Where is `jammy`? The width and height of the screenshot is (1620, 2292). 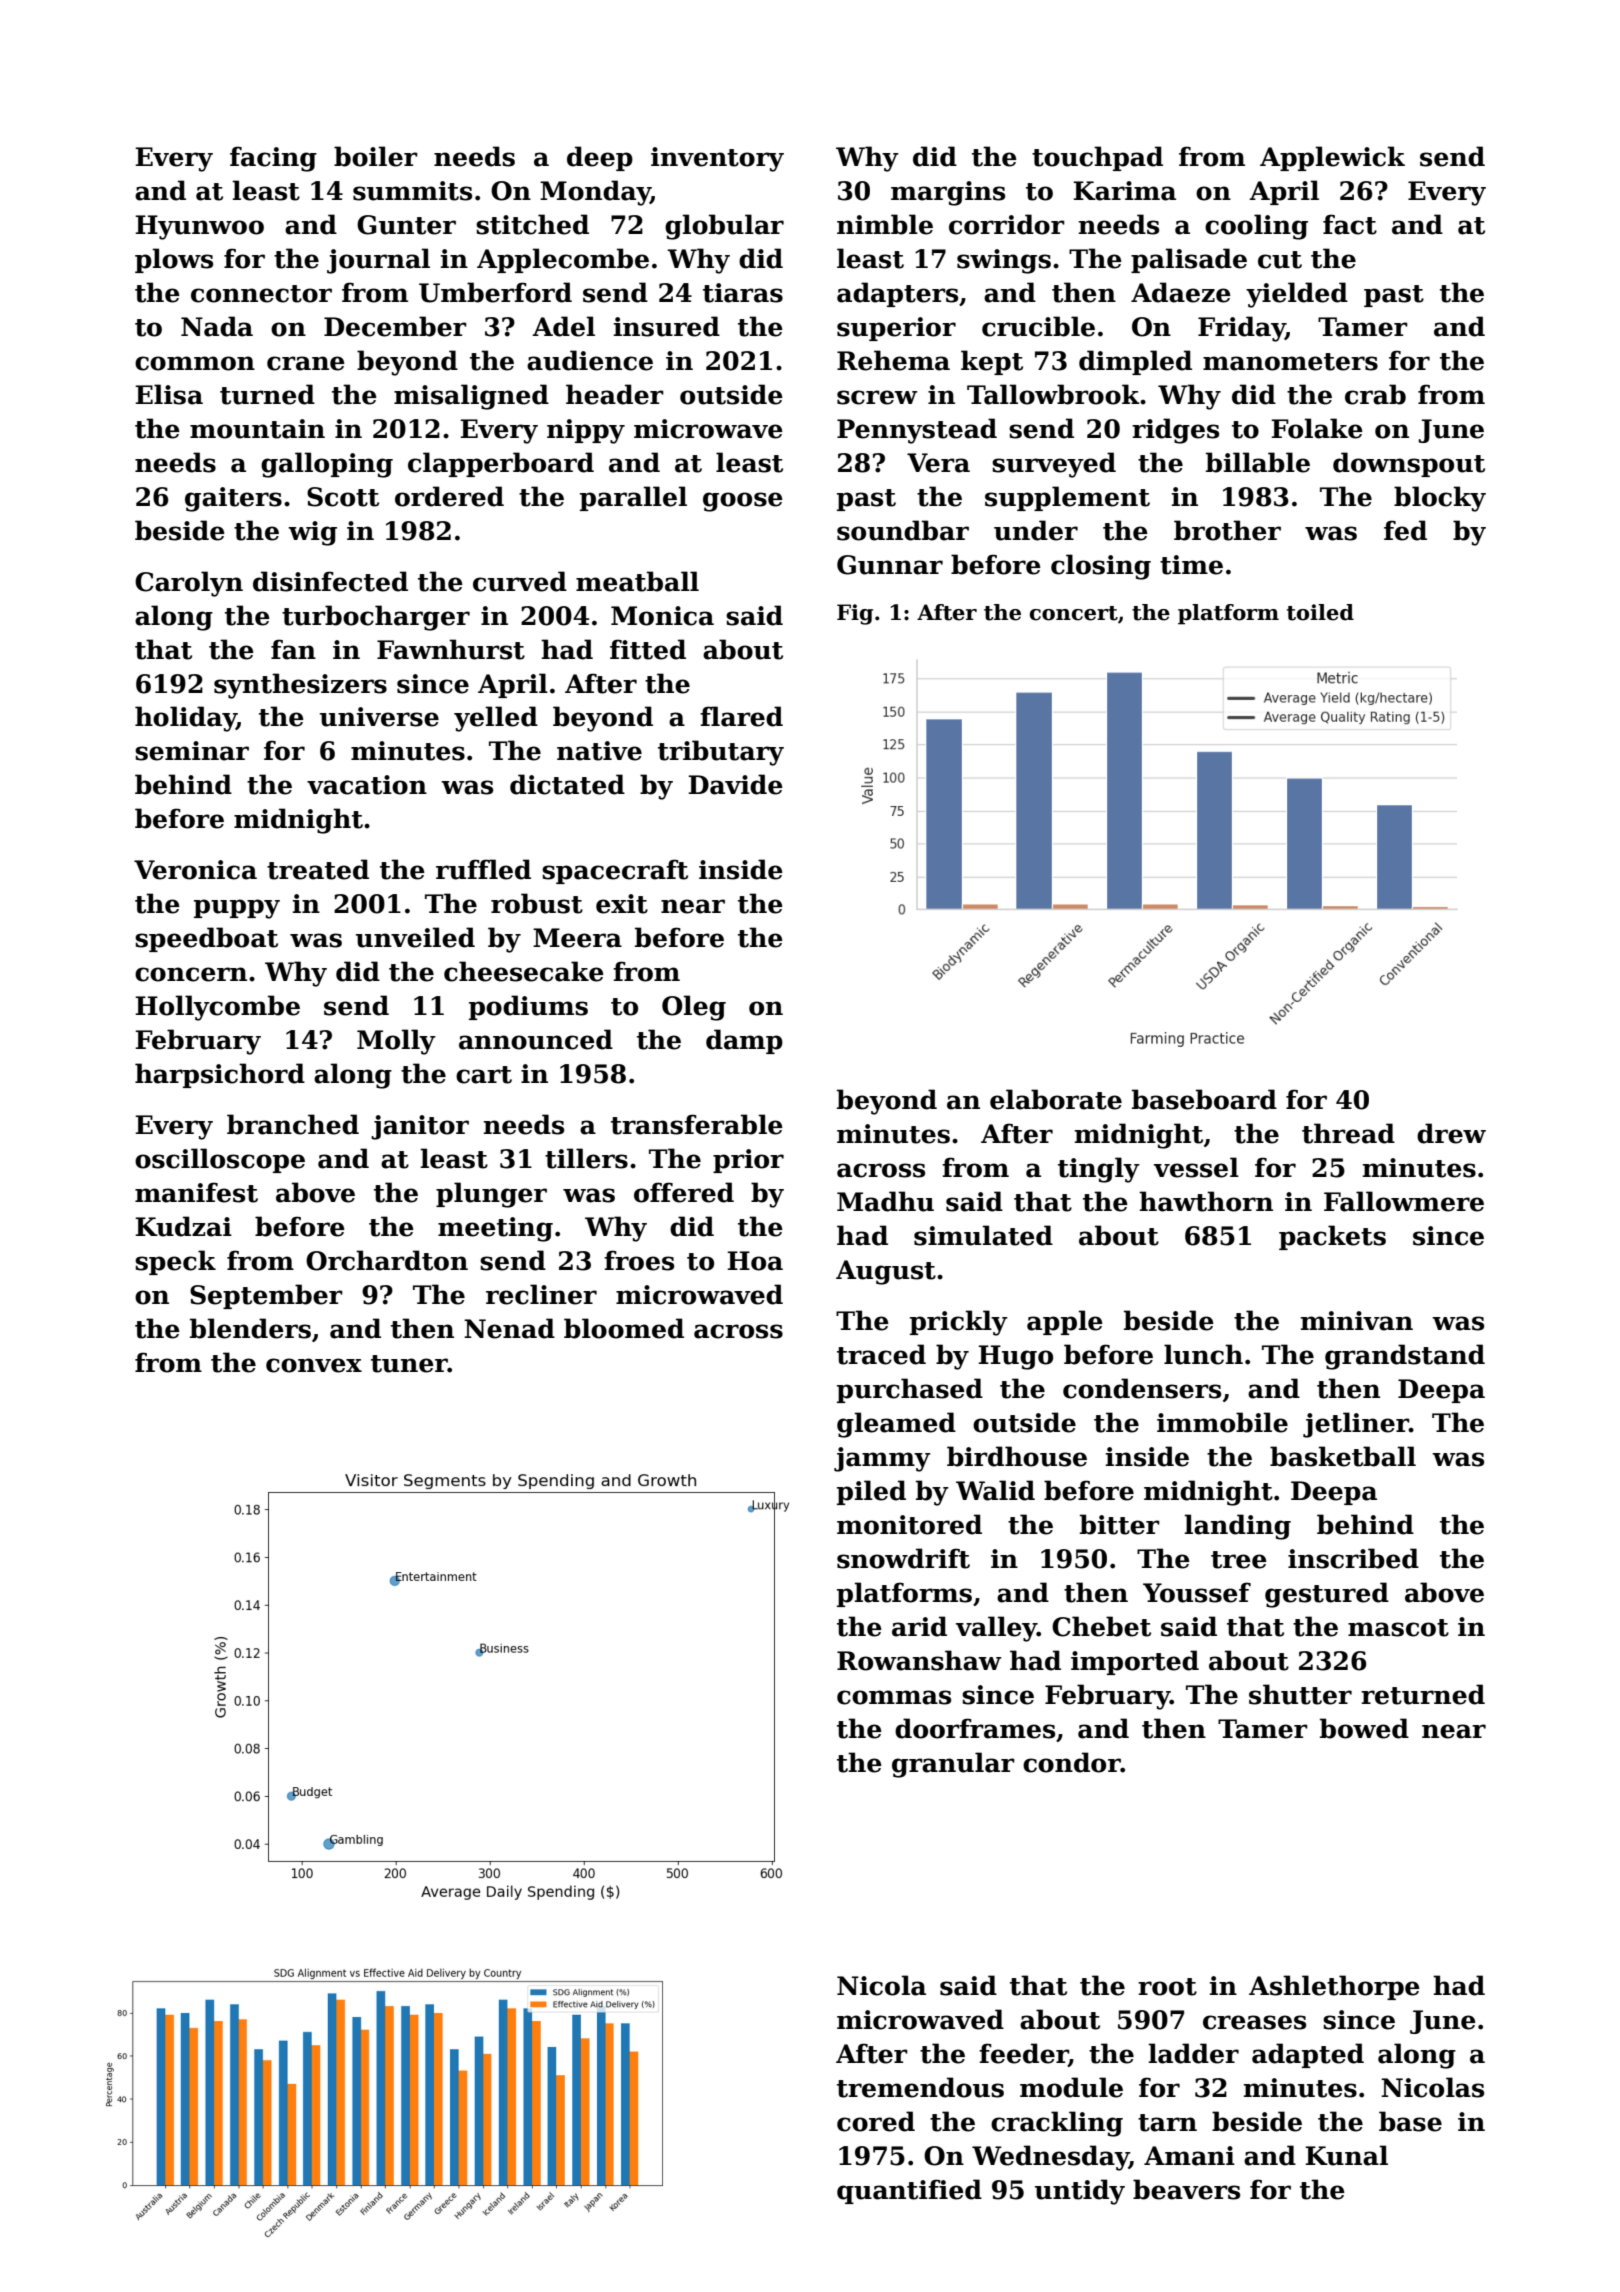 jammy is located at coordinates (882, 1459).
